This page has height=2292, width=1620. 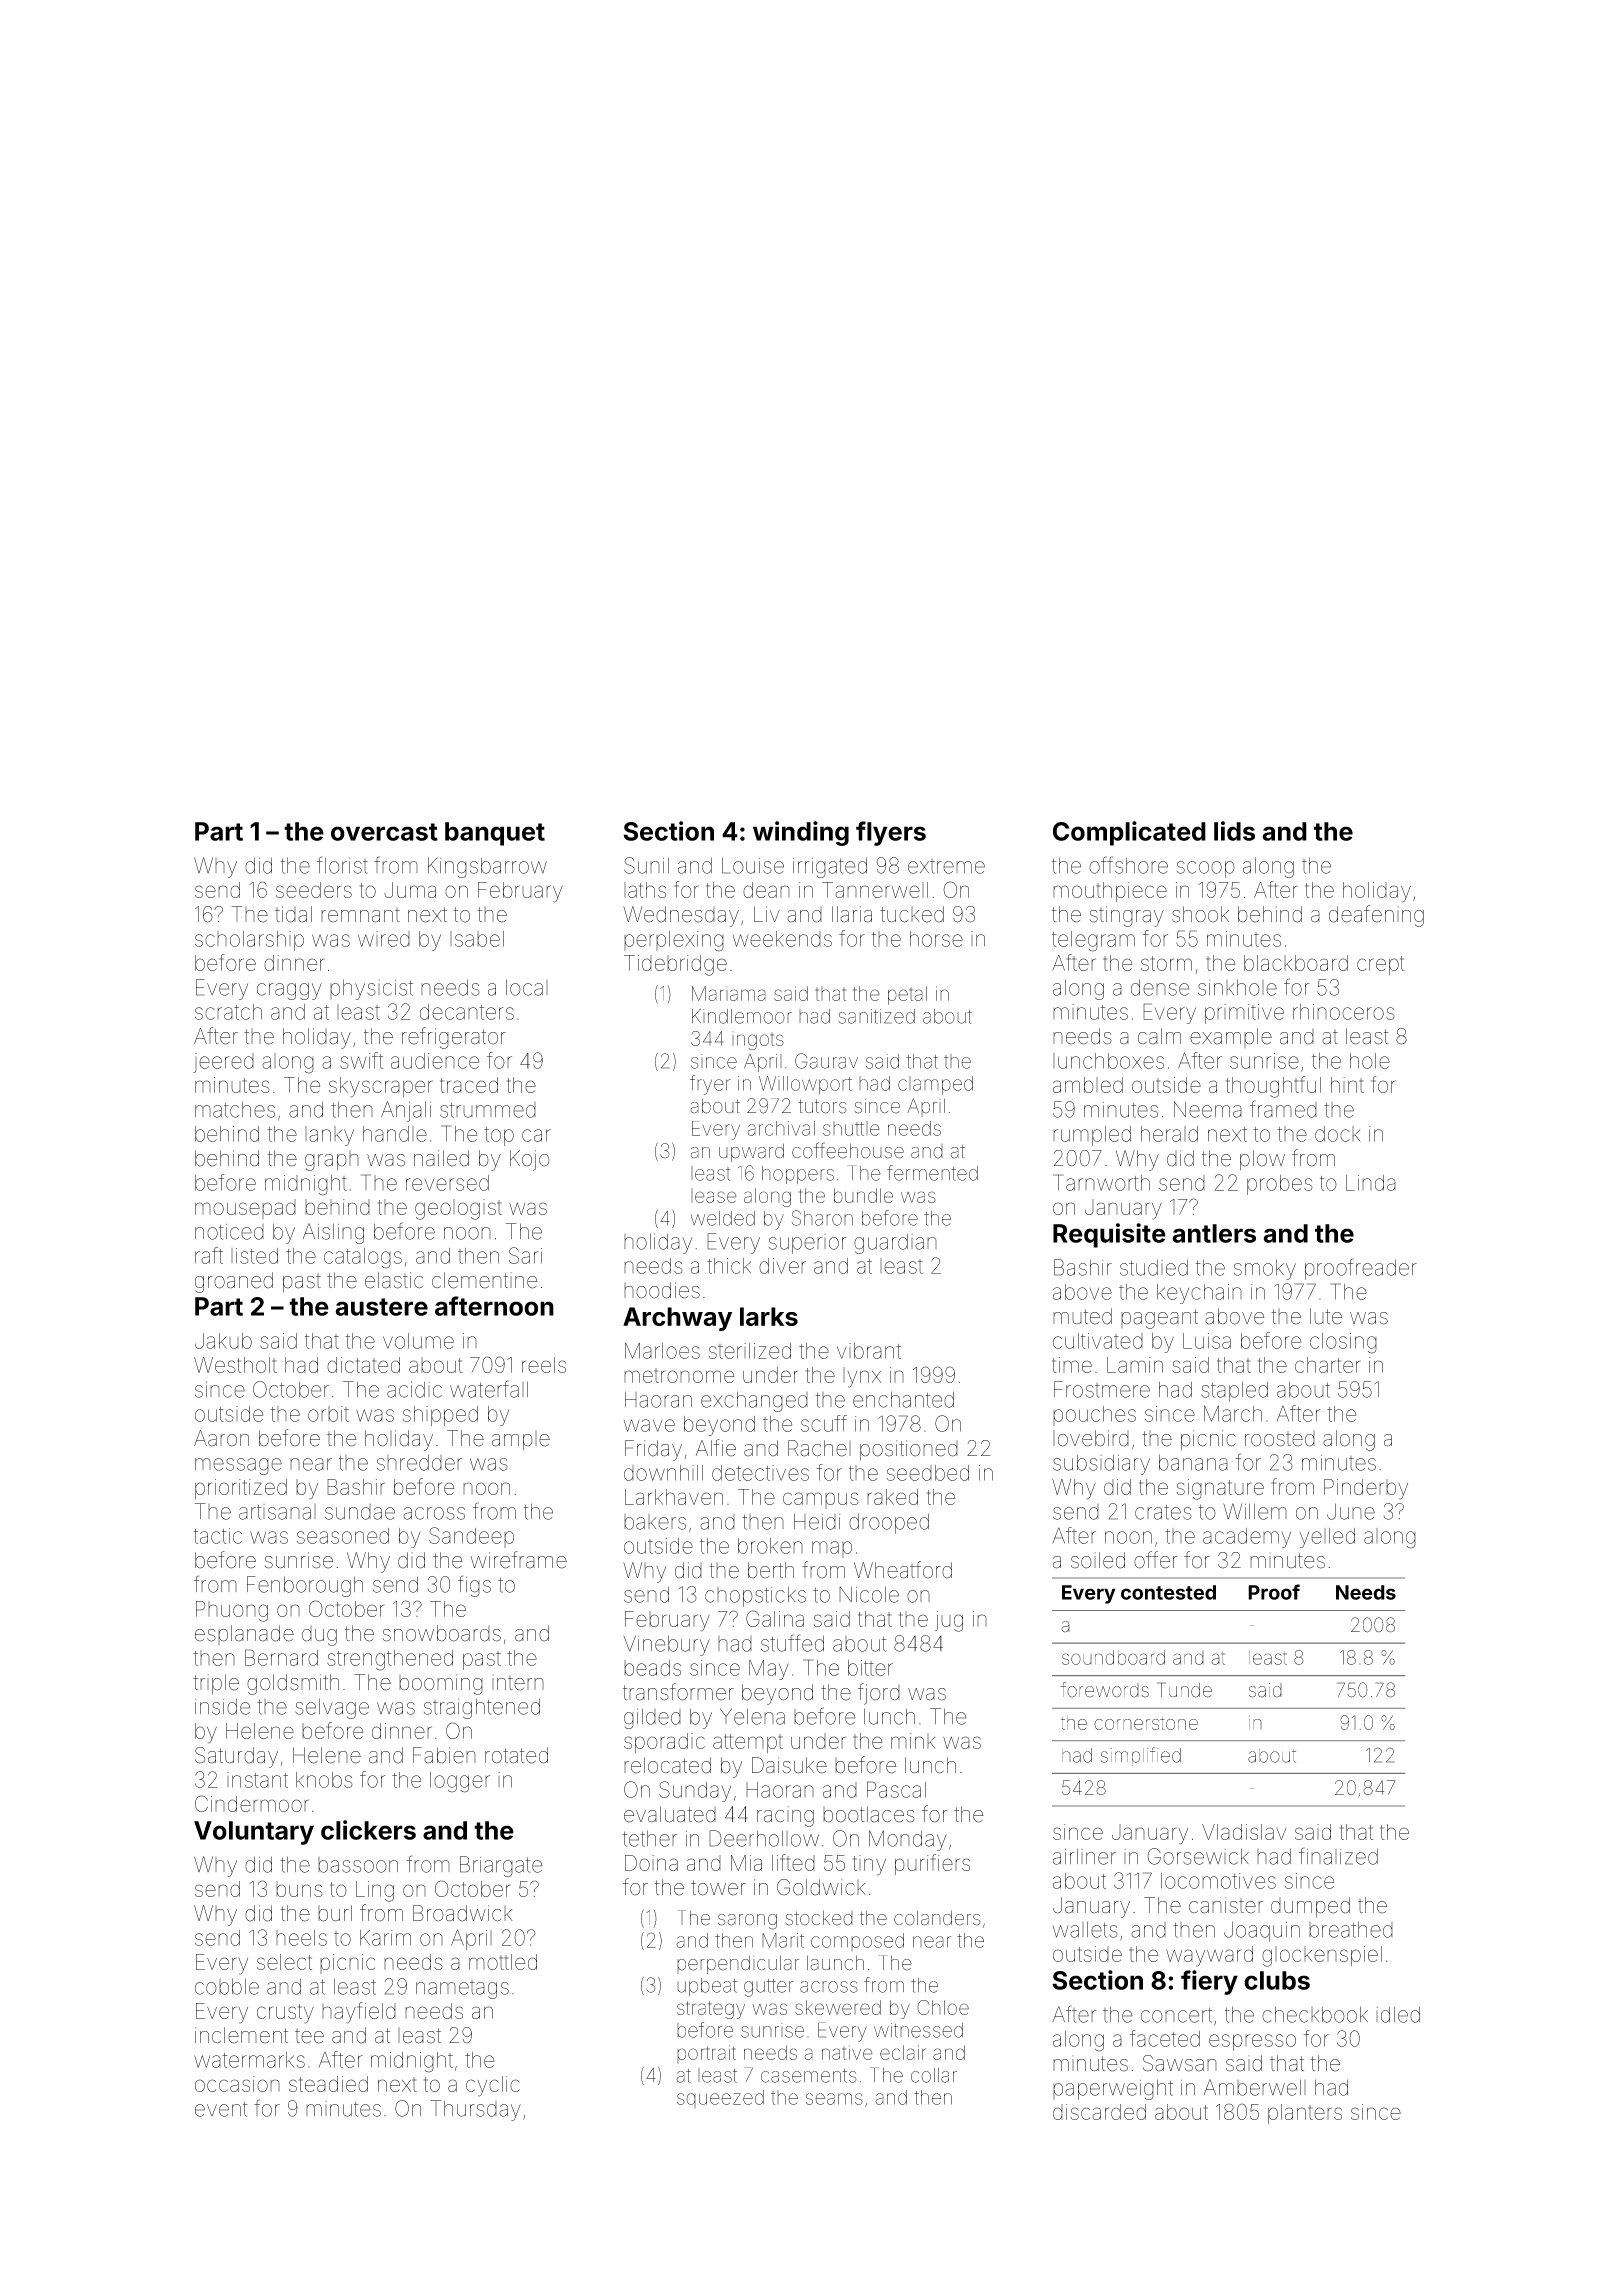 What do you see at coordinates (751, 1152) in the page?
I see `upward` at bounding box center [751, 1152].
